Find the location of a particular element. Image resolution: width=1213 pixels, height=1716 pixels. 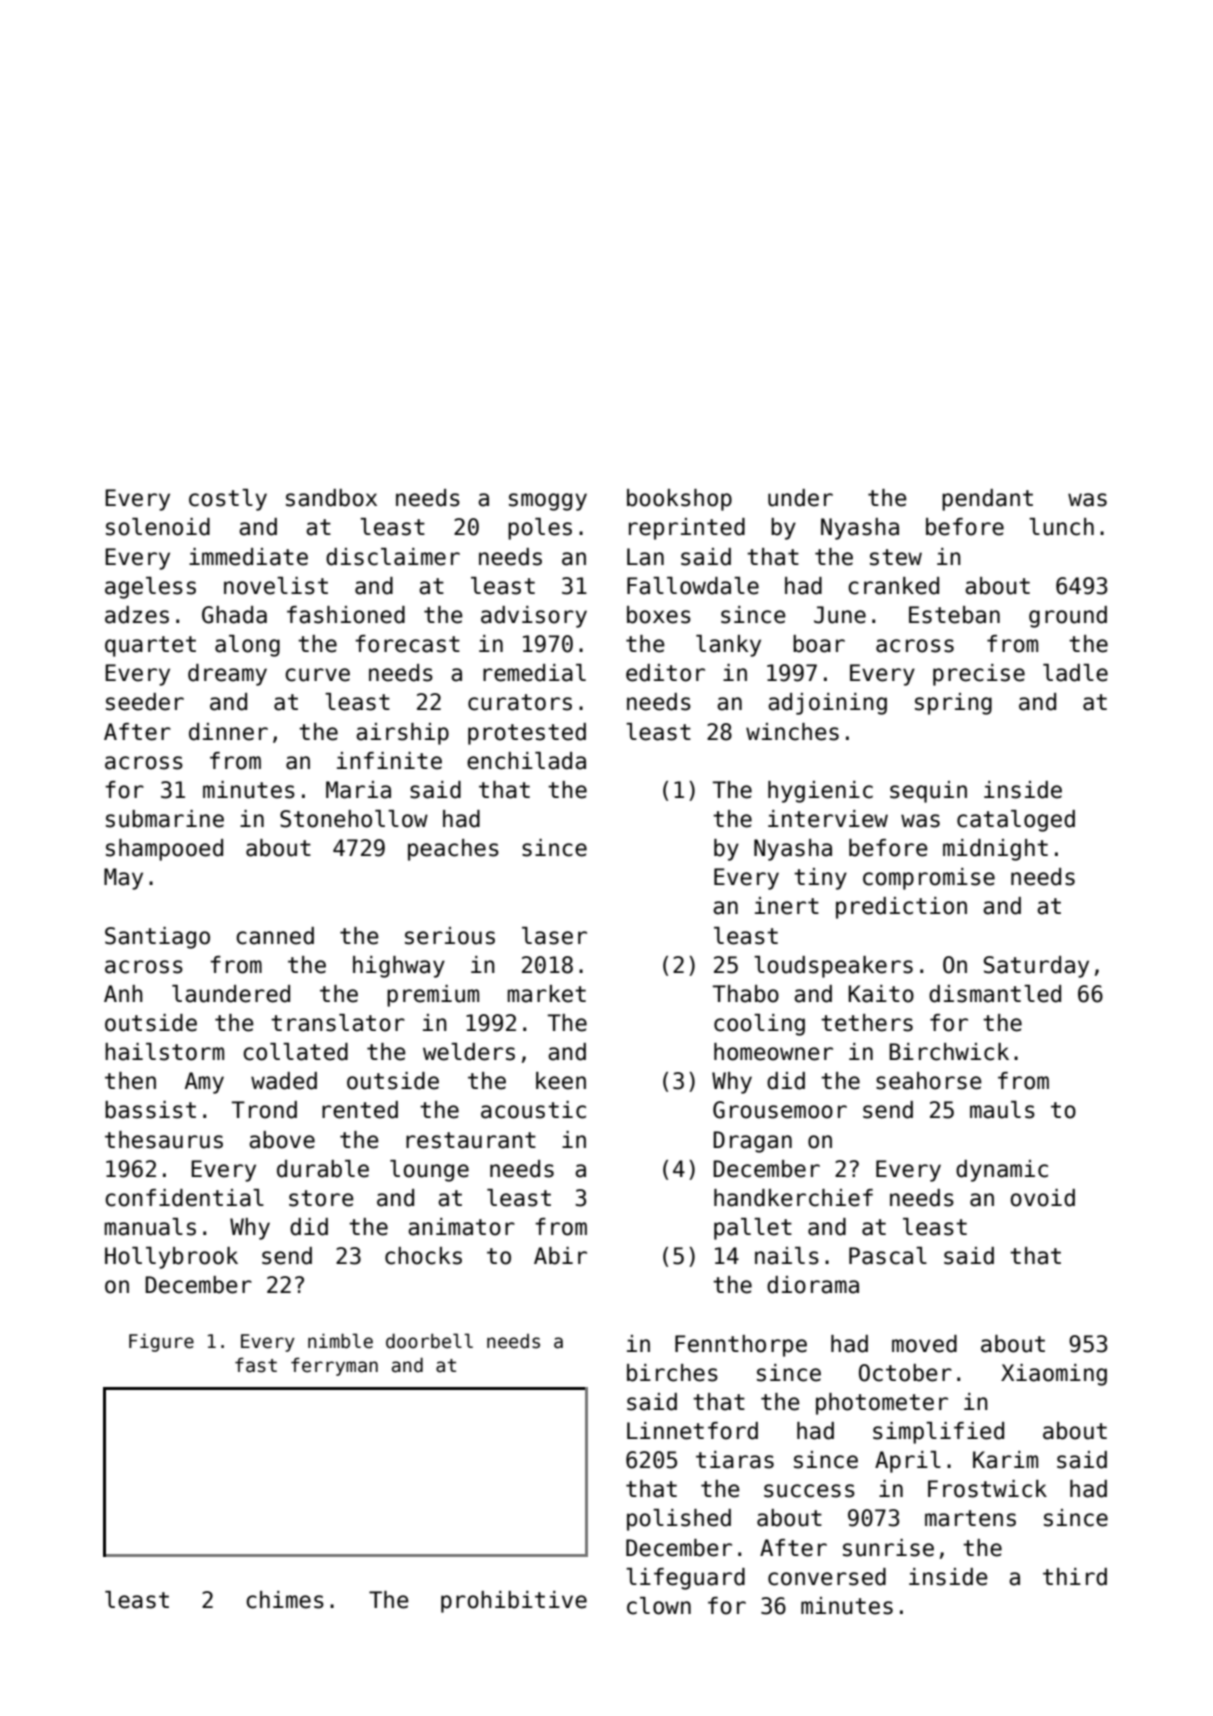

interview is located at coordinates (828, 819).
